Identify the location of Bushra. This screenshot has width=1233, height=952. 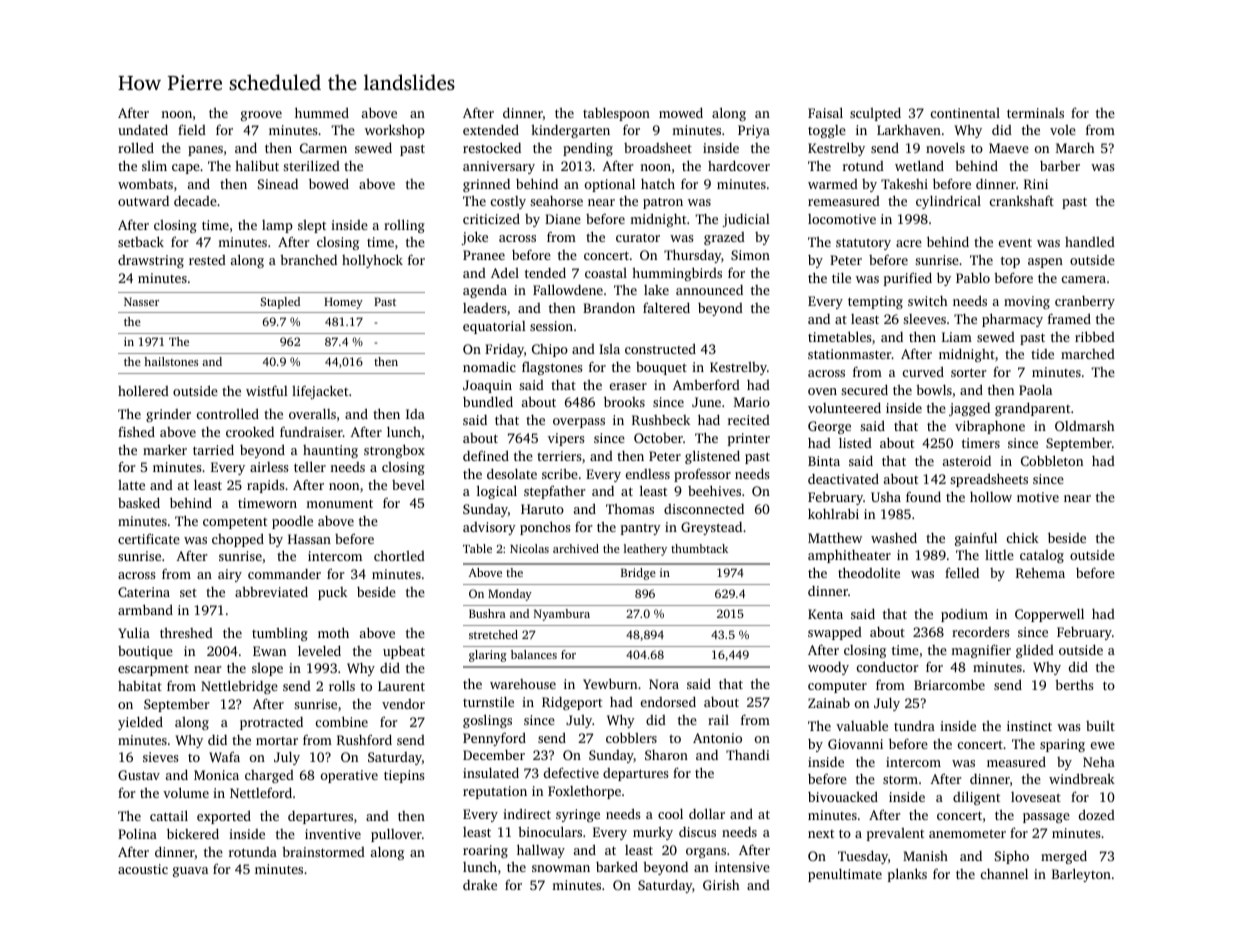
(487, 613).
